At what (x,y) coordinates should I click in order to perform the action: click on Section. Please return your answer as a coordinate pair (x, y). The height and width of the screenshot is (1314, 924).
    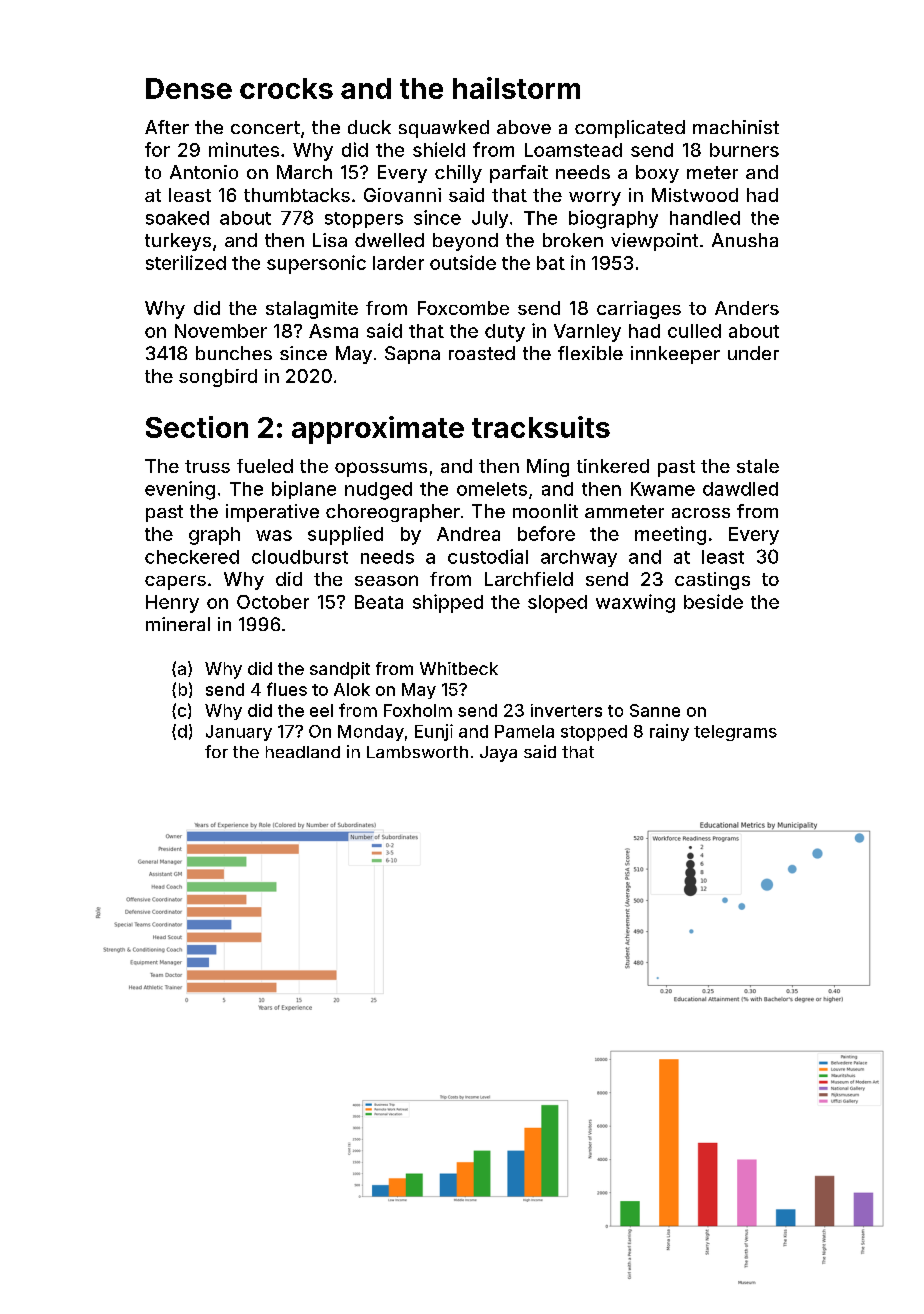
    Looking at the image, I should click on (197, 427).
